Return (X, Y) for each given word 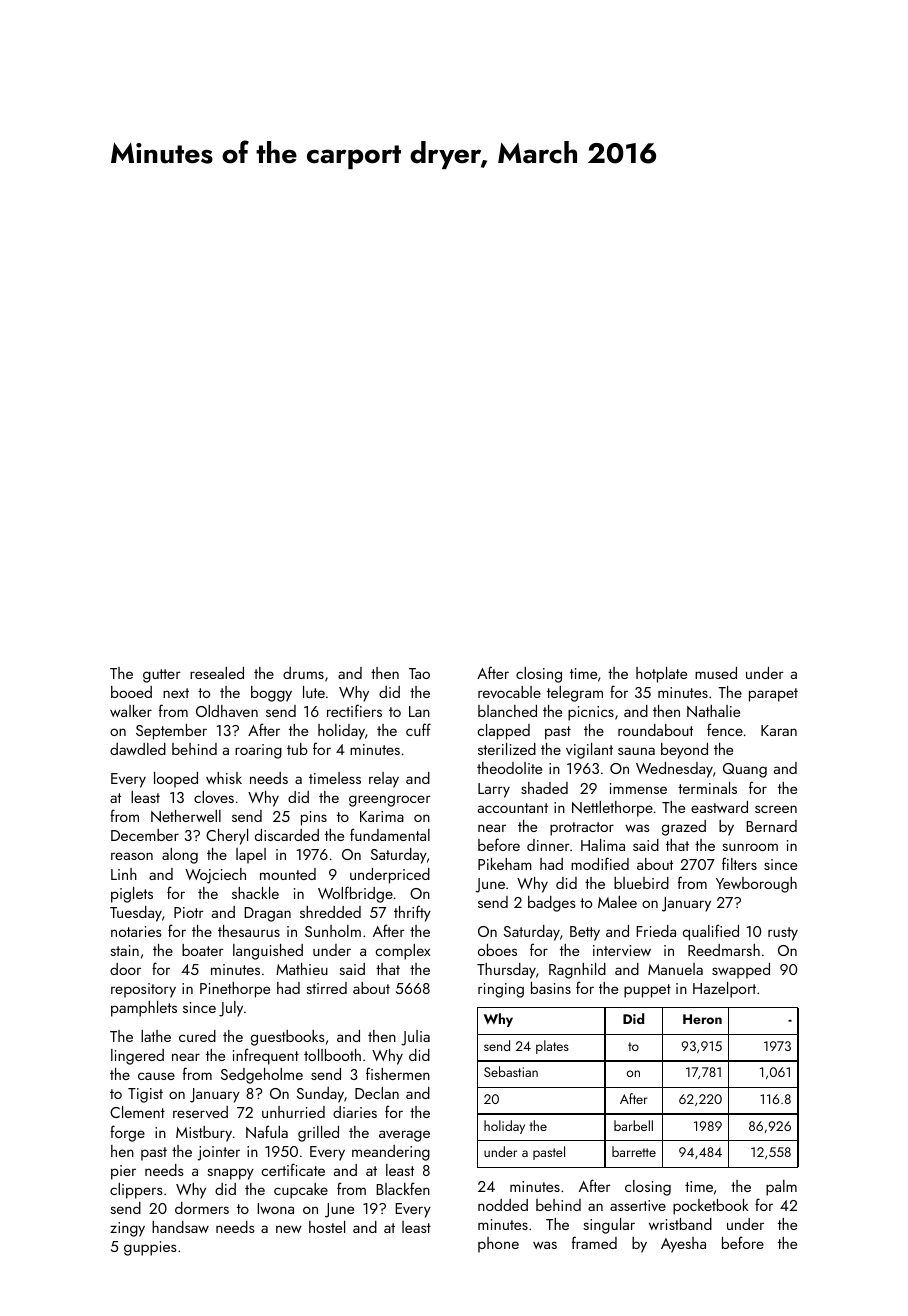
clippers (136, 1191)
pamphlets (144, 1009)
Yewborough (756, 885)
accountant (513, 808)
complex (402, 952)
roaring (258, 751)
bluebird (641, 883)
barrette (634, 1151)
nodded (503, 1205)
